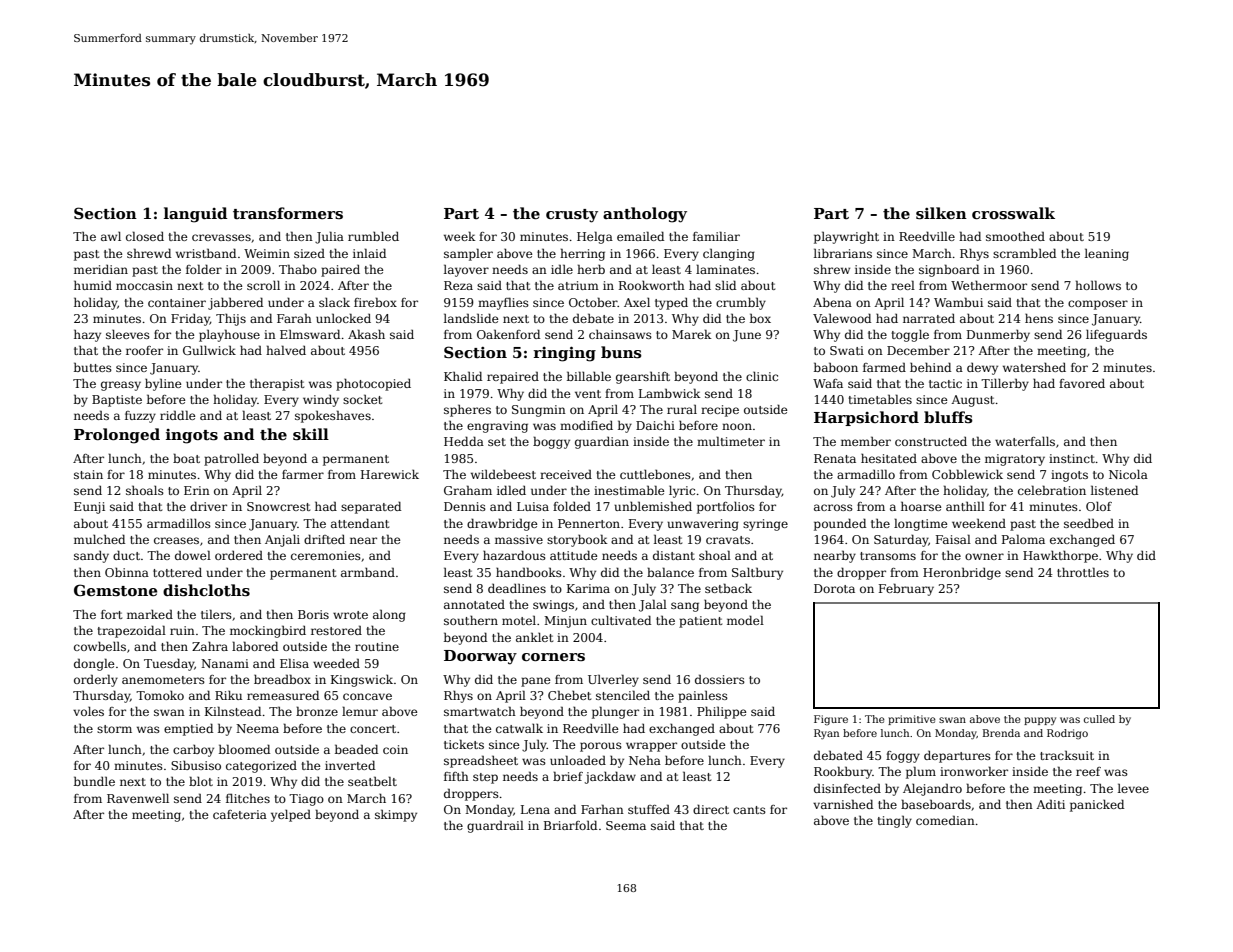 The image size is (1233, 952). I want to click on constructed, so click(931, 441).
